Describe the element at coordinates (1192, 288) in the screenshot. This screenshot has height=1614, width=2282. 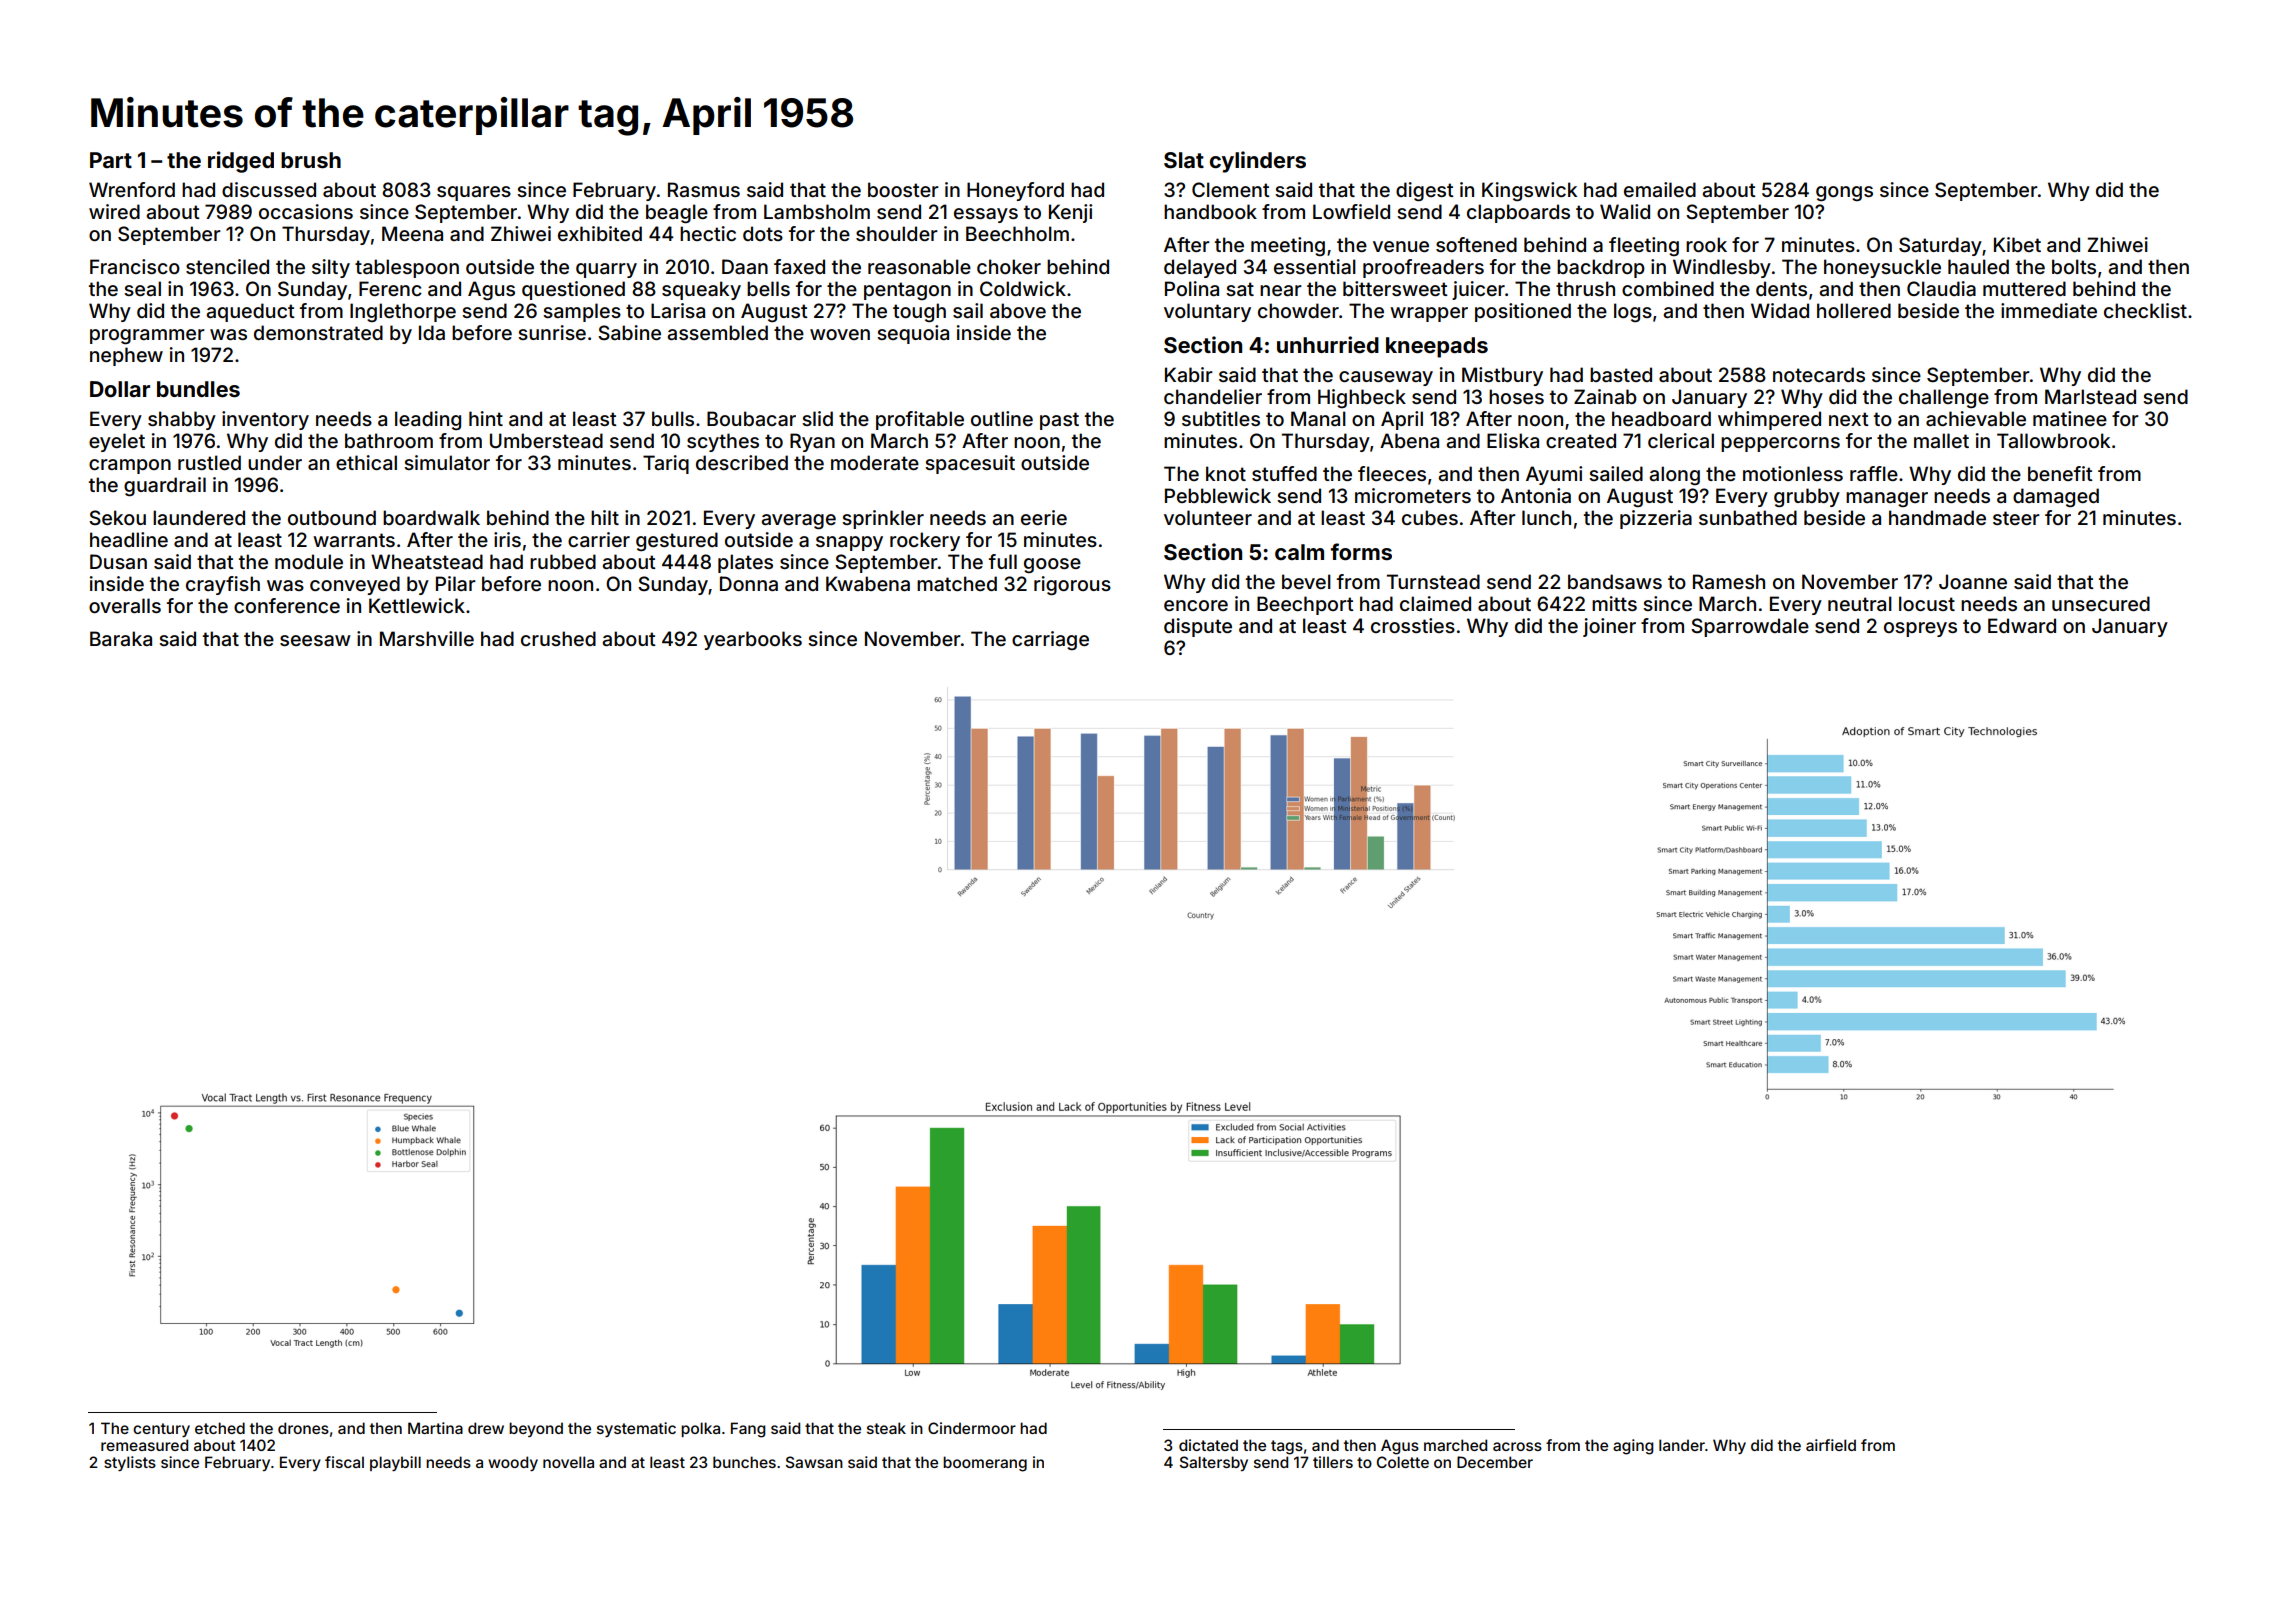
I see `Polina` at that location.
